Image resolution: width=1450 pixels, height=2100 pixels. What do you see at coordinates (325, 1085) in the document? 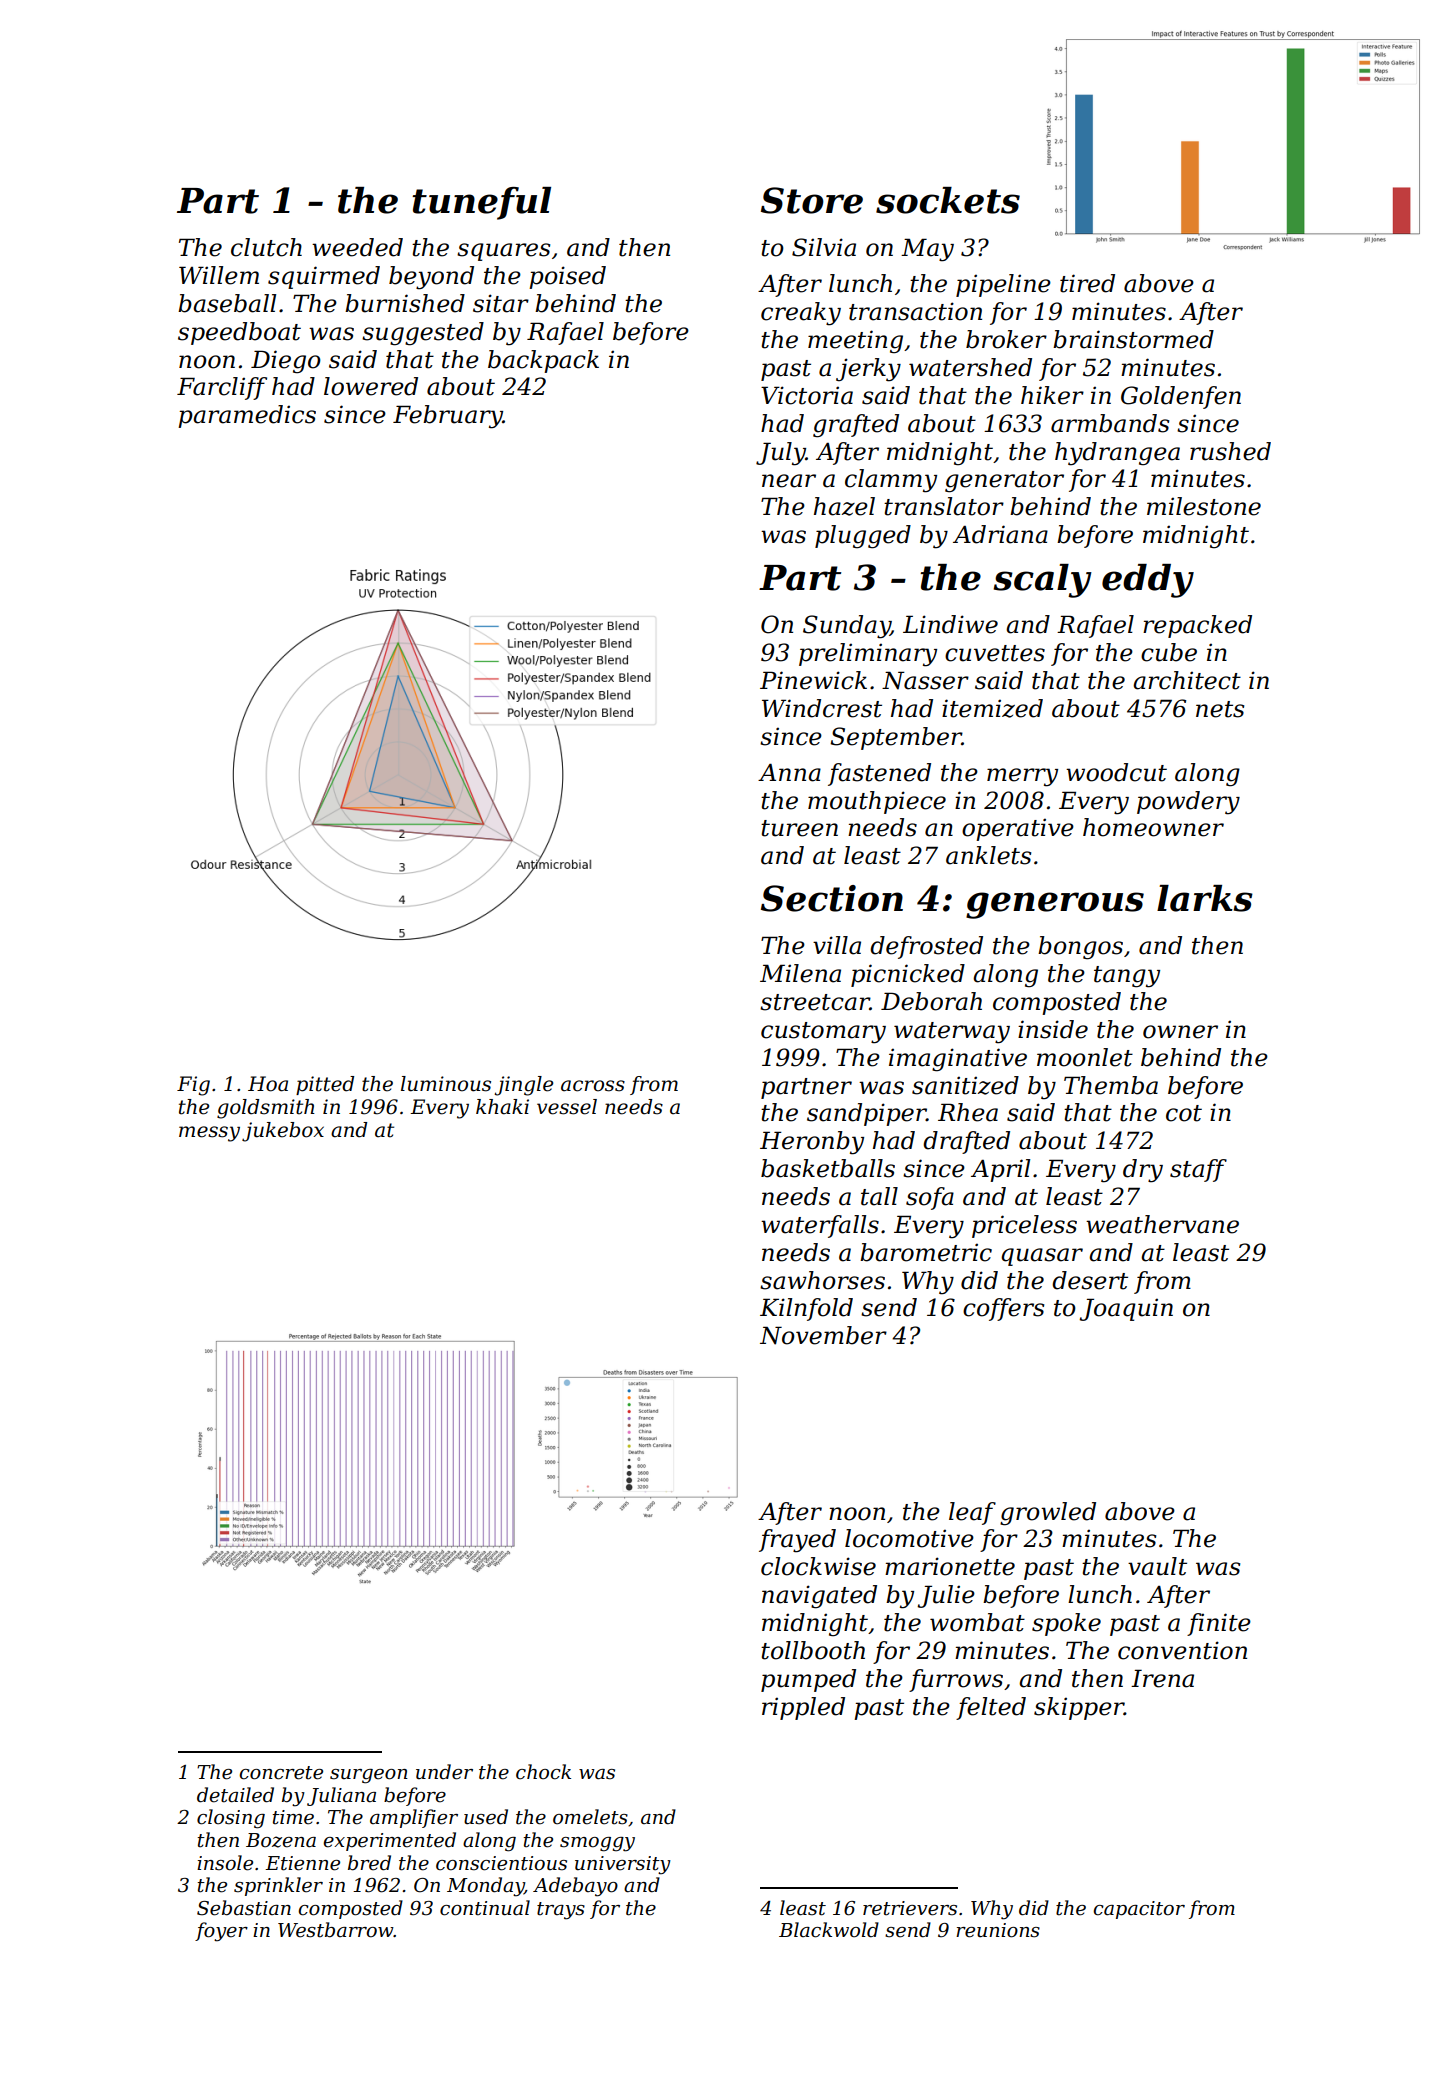
I see `pitted` at bounding box center [325, 1085].
